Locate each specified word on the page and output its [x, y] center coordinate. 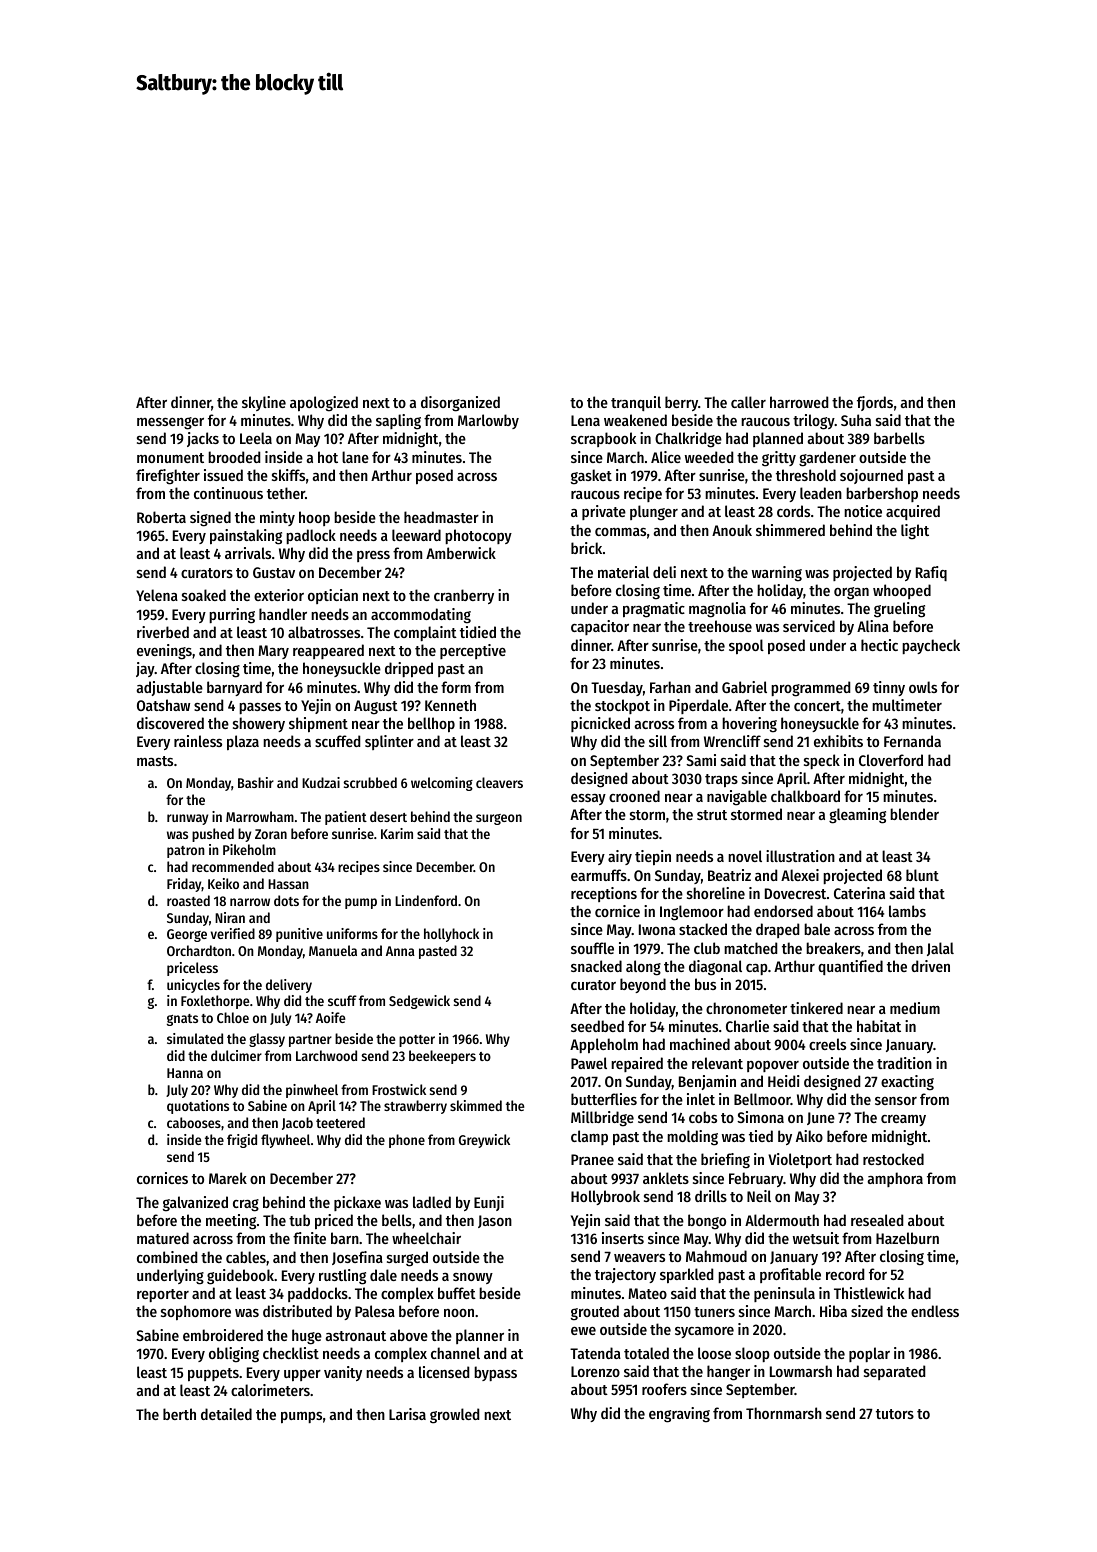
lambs [907, 911]
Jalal [940, 949]
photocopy [478, 536]
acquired [913, 512]
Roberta [161, 517]
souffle [592, 948]
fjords [875, 403]
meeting [231, 1222]
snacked [596, 966]
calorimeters [270, 1390]
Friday [184, 885]
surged [407, 1259]
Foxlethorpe [215, 1002]
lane [355, 457]
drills [711, 1196]
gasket [591, 477]
